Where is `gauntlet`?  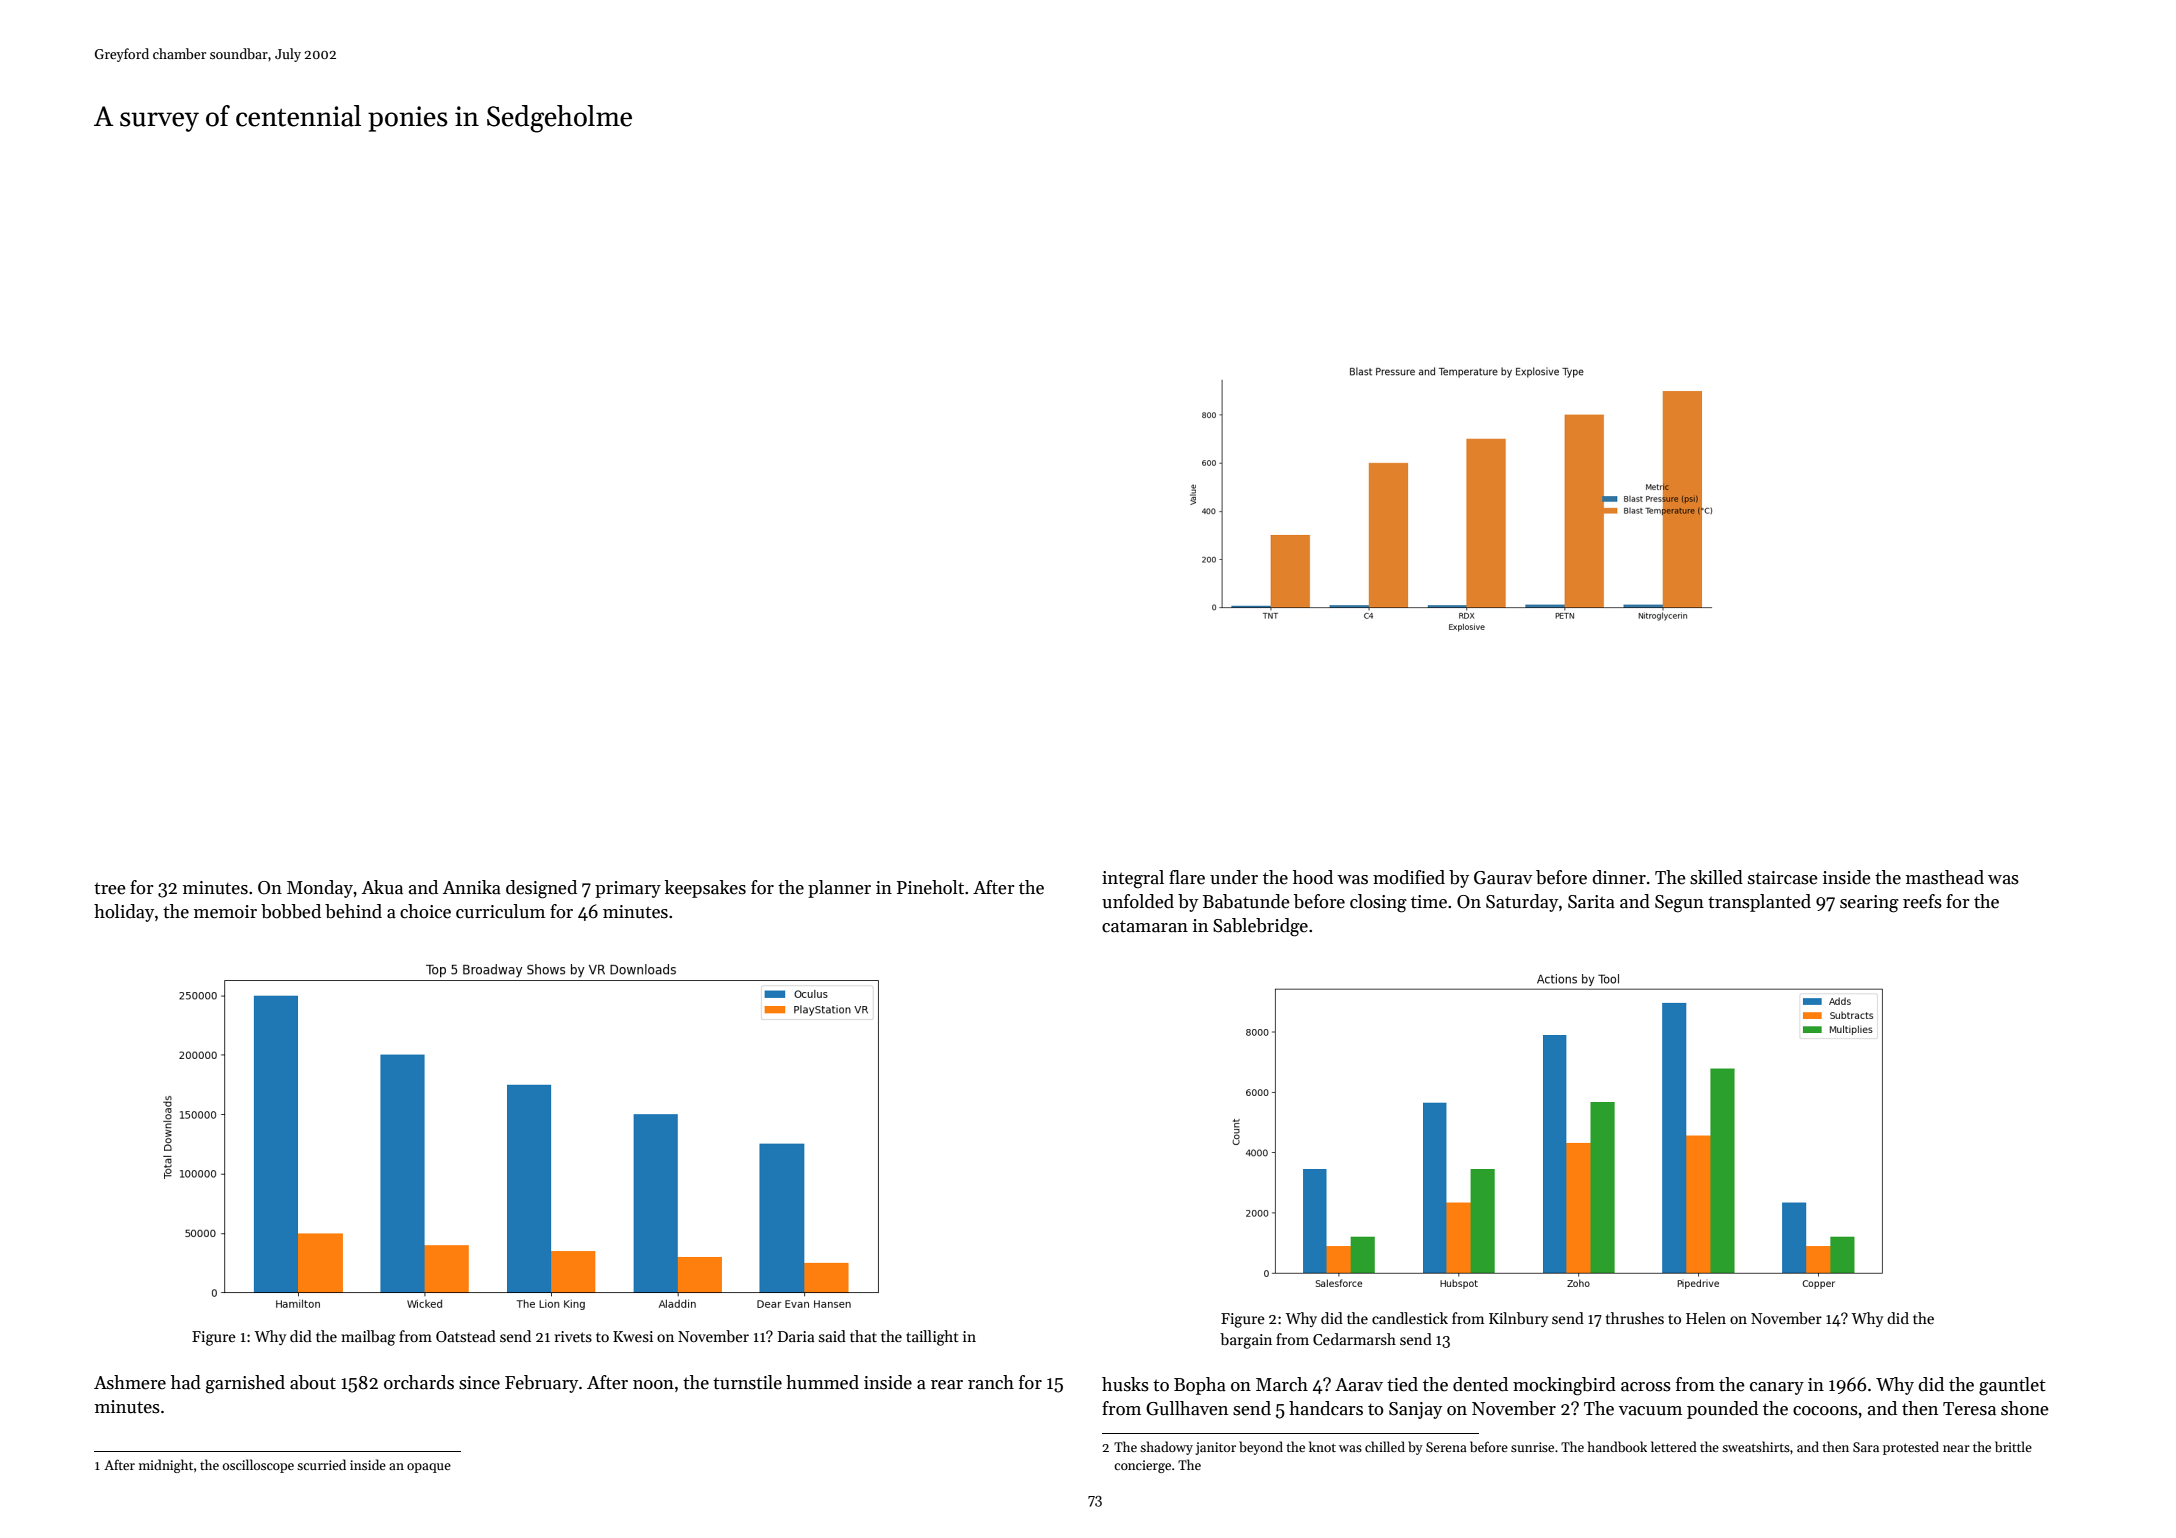 gauntlet is located at coordinates (2012, 1386).
